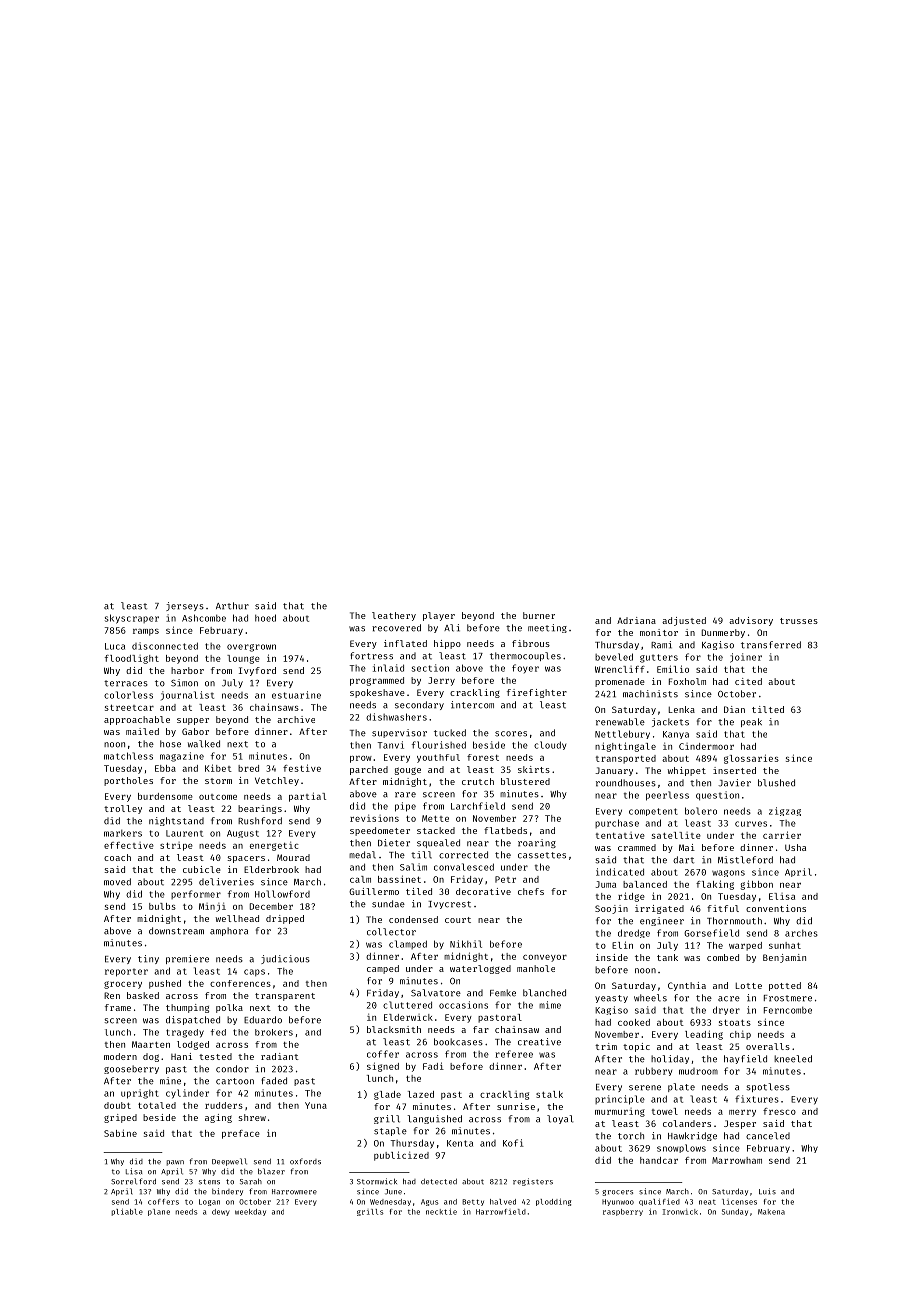 The width and height of the image is (924, 1308). Describe the element at coordinates (735, 1212) in the image. I see `Sunday` at that location.
